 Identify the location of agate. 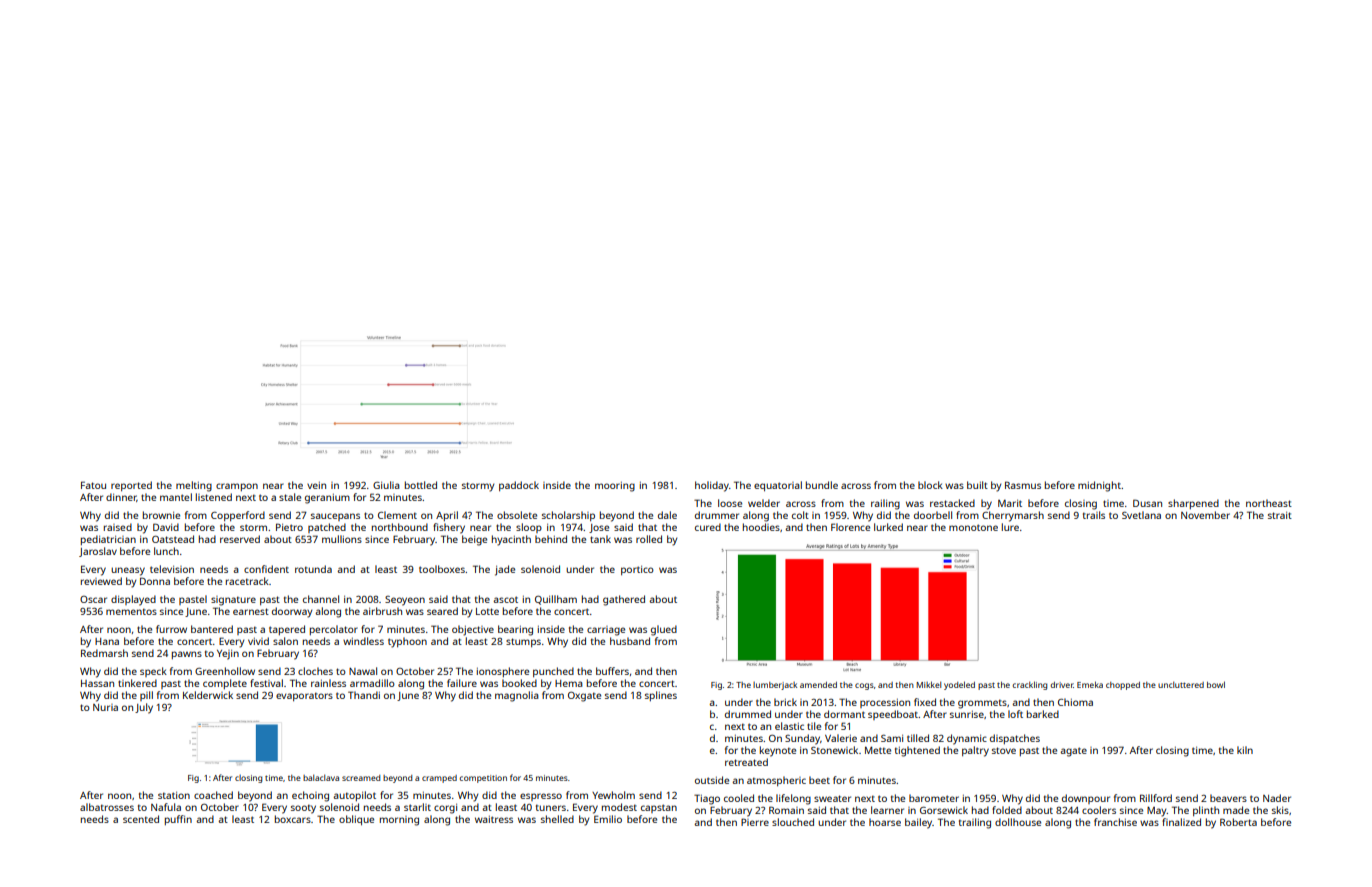
(1073, 752).
